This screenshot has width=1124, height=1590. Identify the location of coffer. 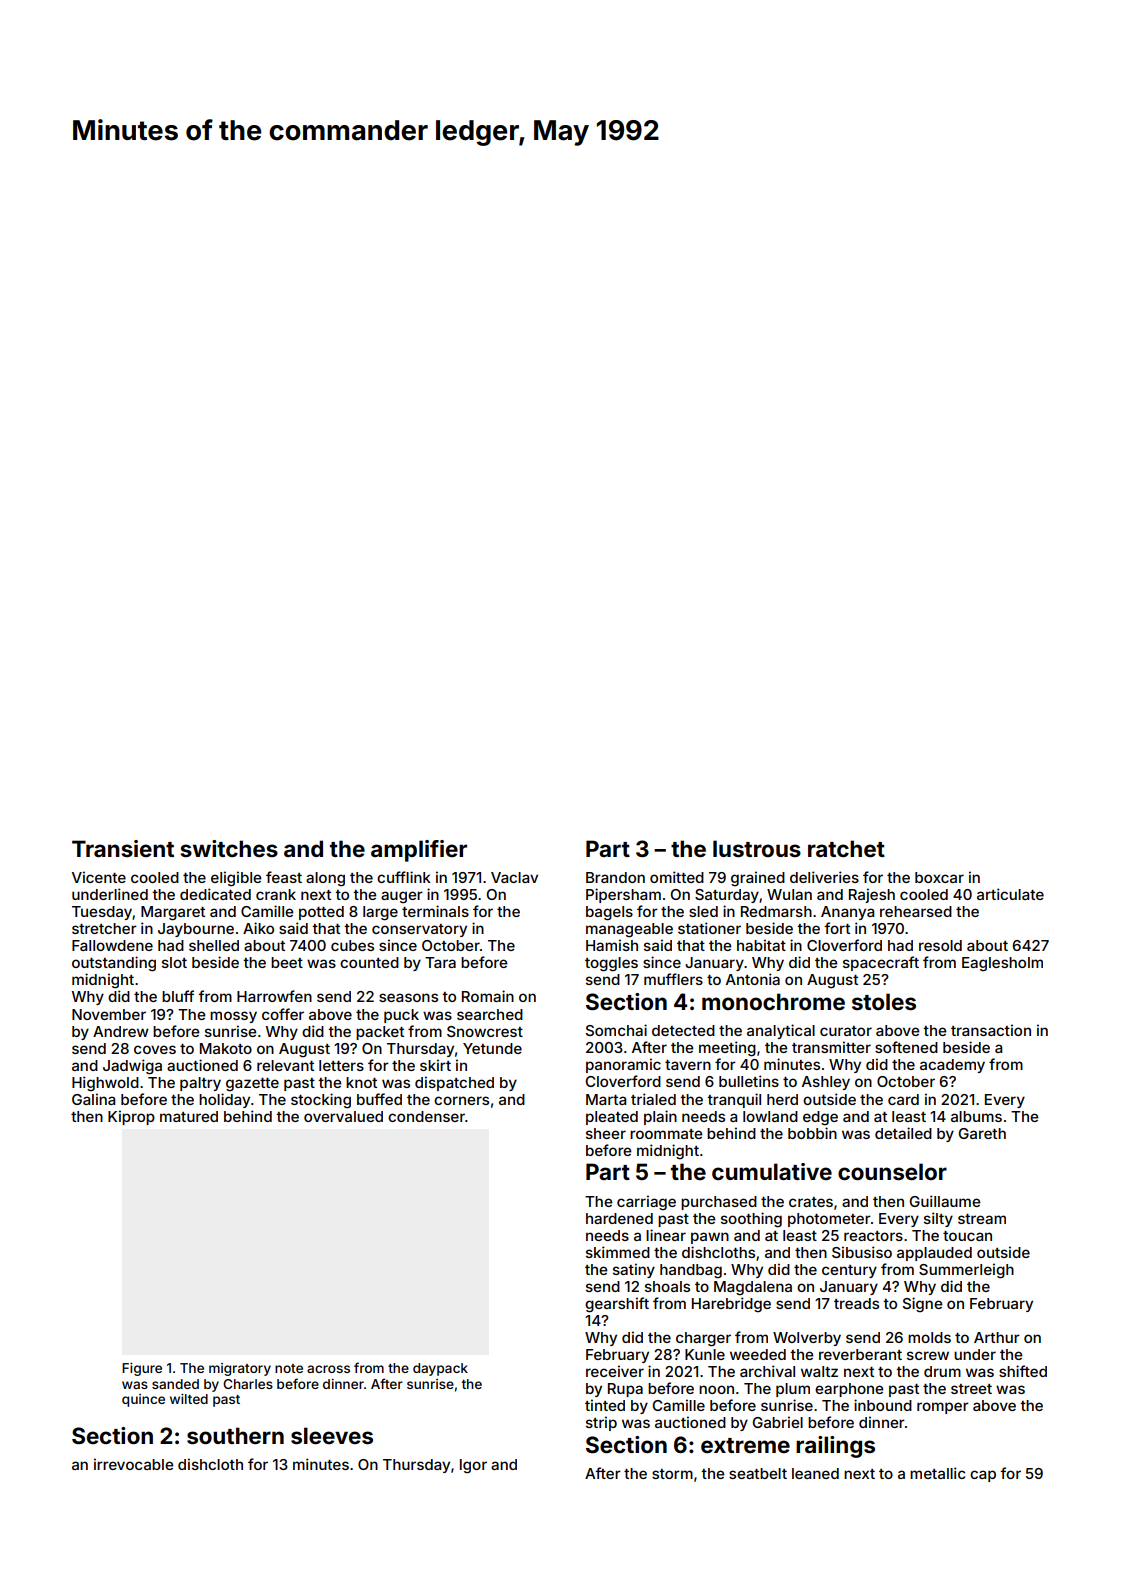
(283, 1014).
